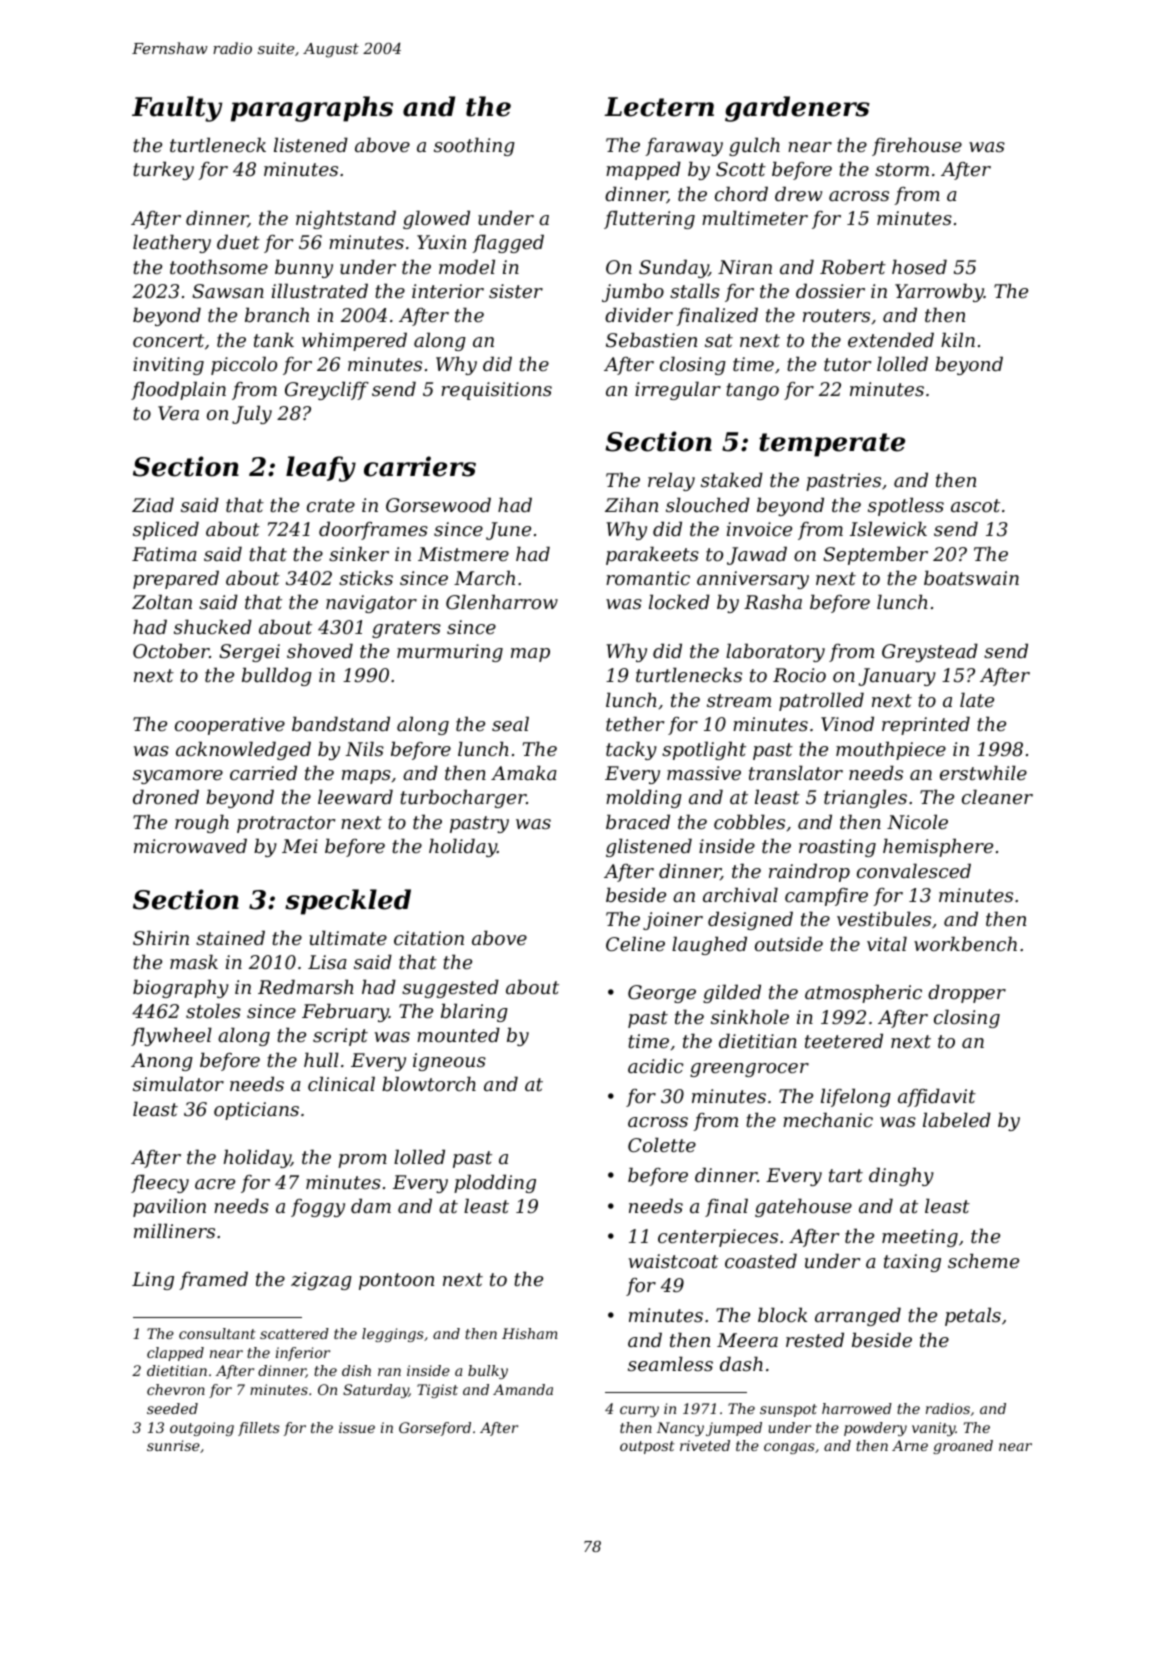 Image resolution: width=1165 pixels, height=1654 pixels. I want to click on convalesced, so click(914, 870).
